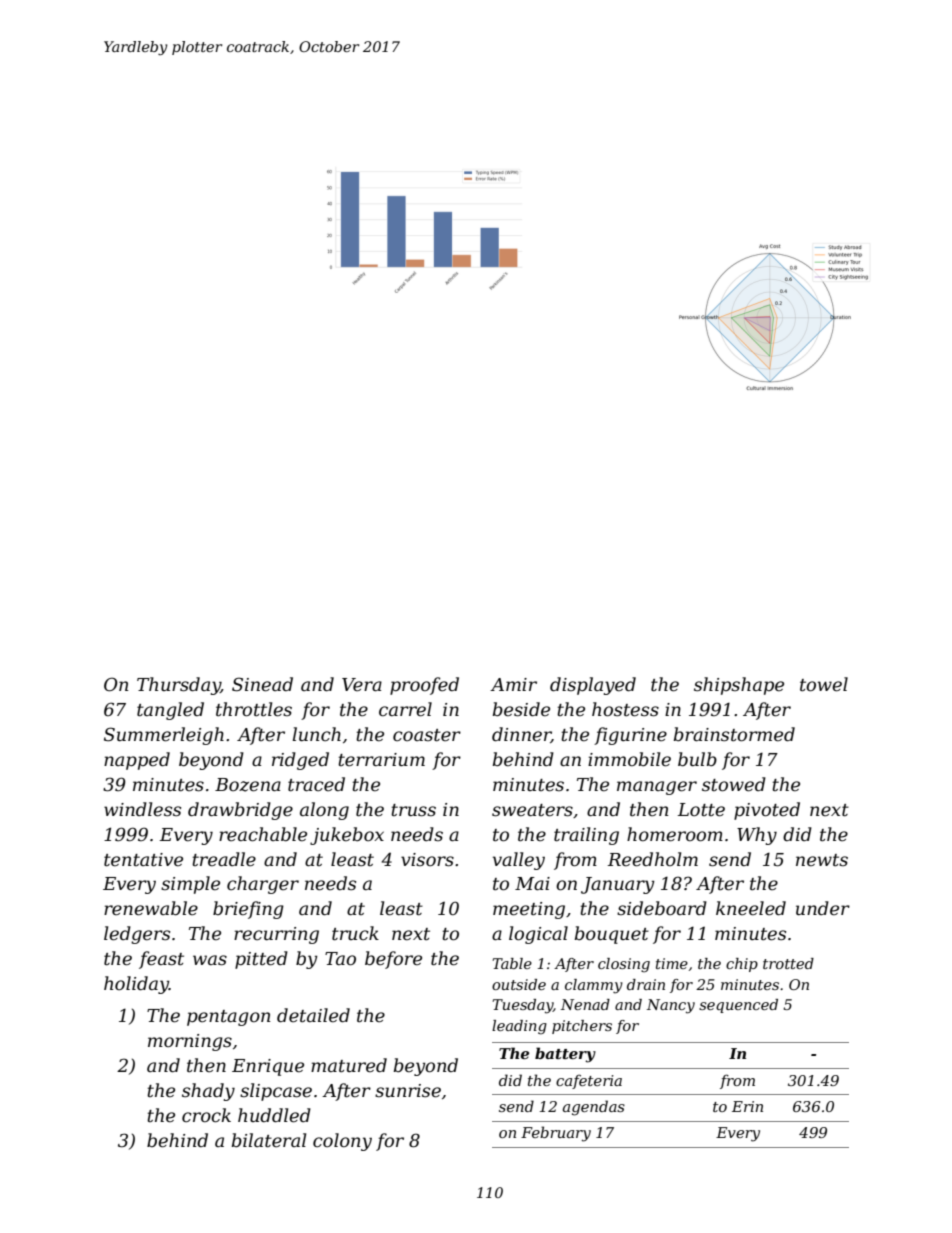  What do you see at coordinates (822, 860) in the page?
I see `newts` at bounding box center [822, 860].
